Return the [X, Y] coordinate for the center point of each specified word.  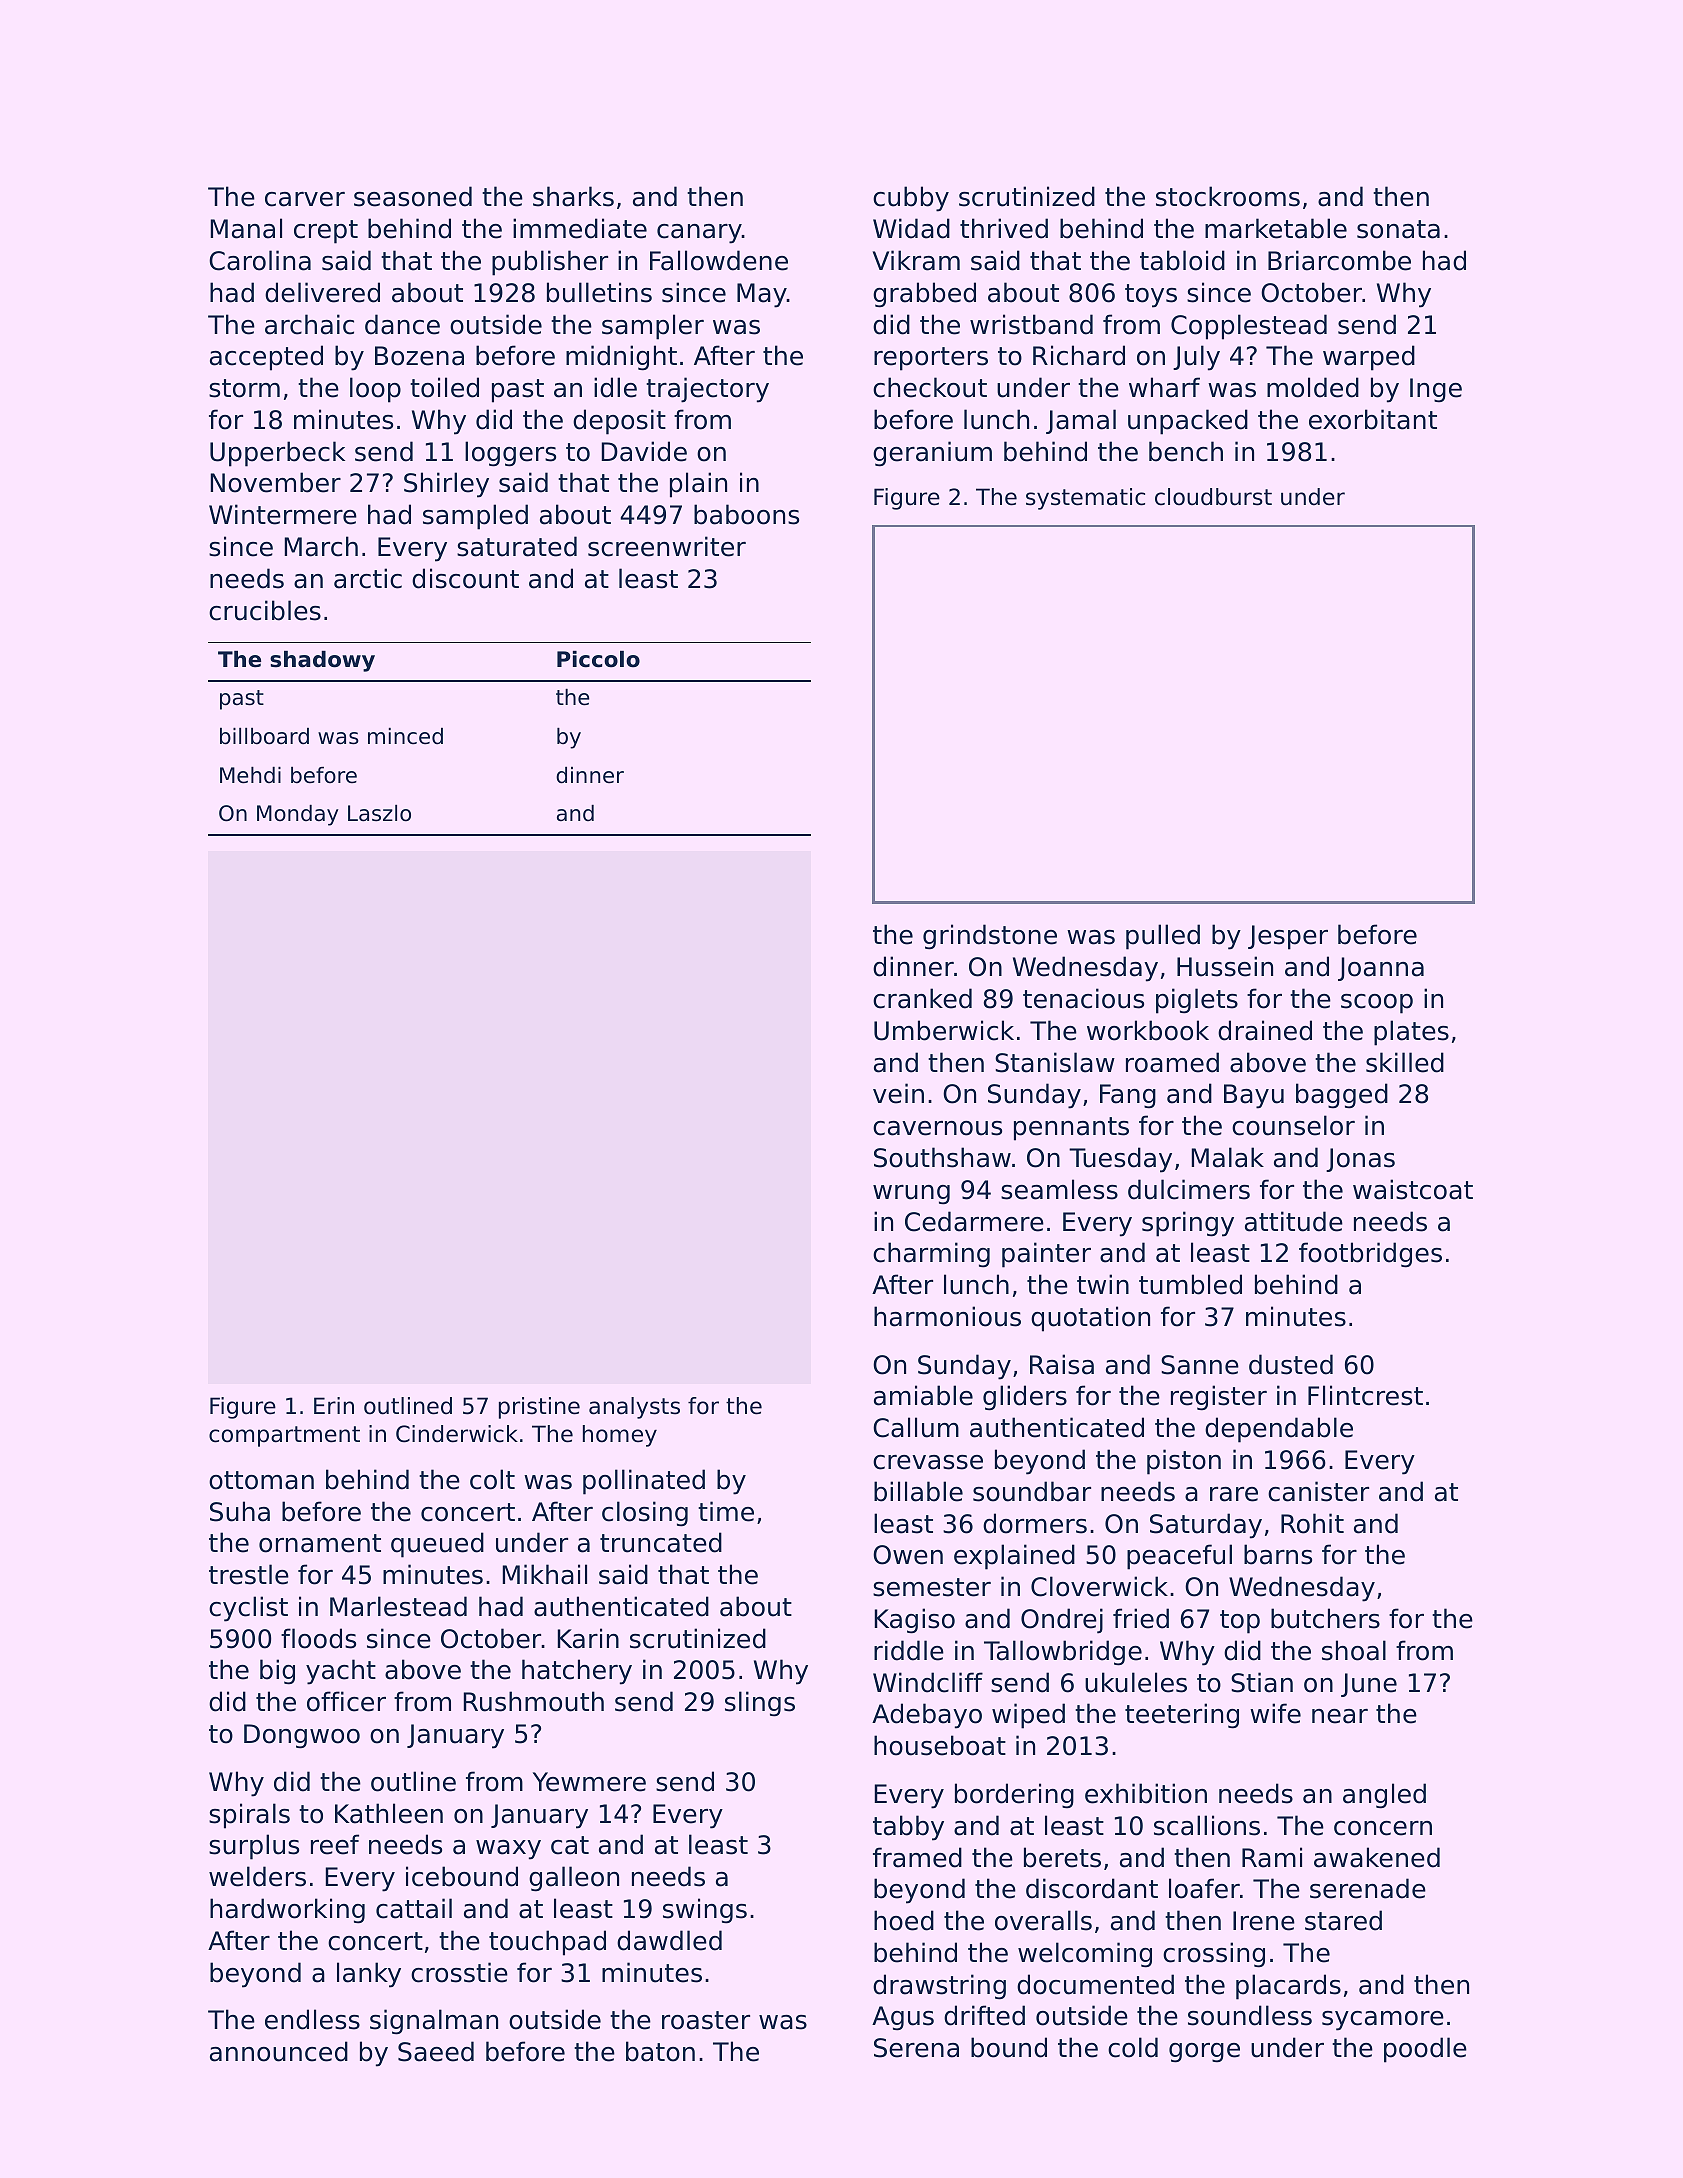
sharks [573, 196]
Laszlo [379, 813]
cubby [911, 199]
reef [335, 1844]
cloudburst [1213, 497]
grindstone [990, 937]
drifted [984, 2015]
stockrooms [1228, 196]
